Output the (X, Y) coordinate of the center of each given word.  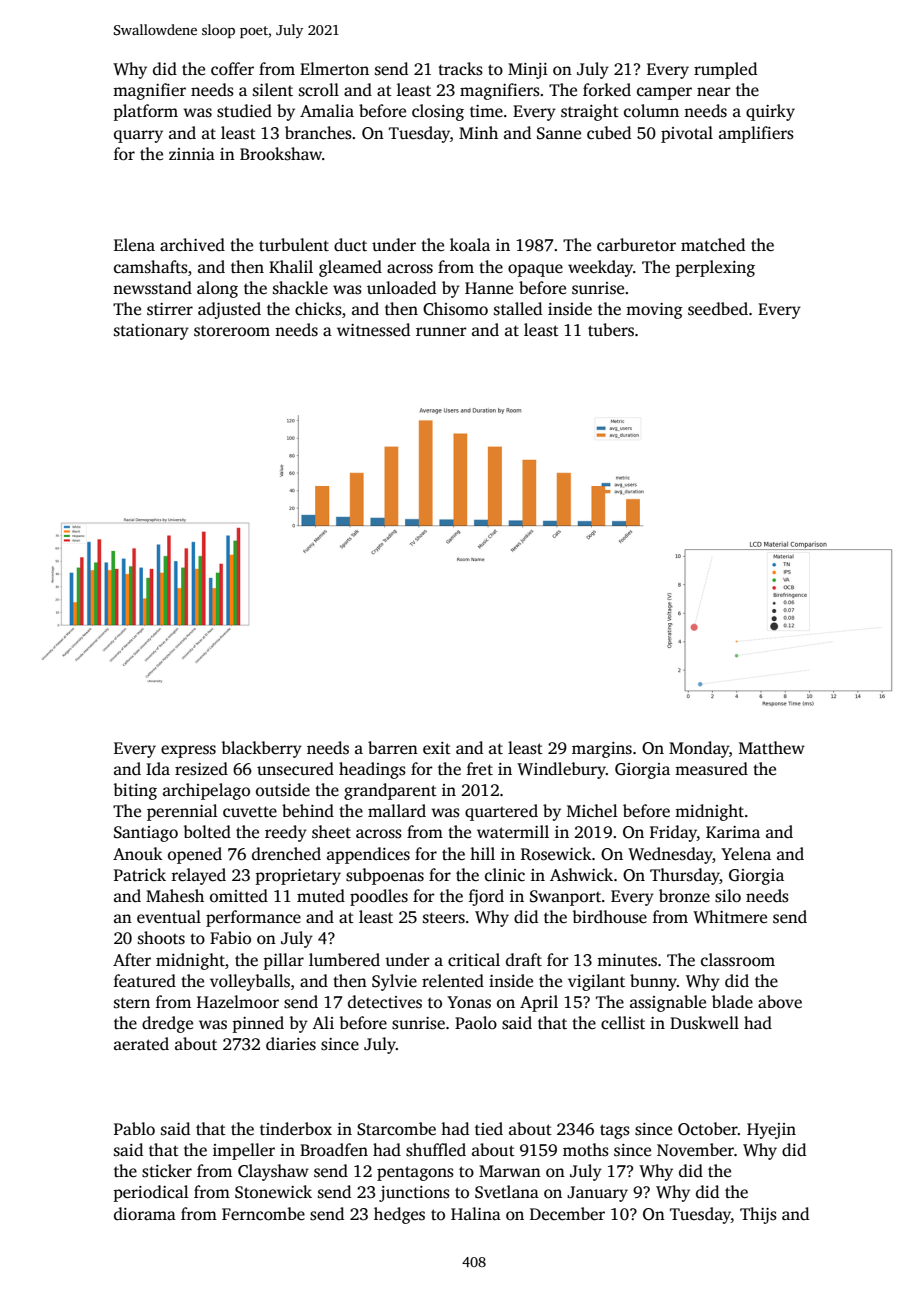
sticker (167, 1171)
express (188, 751)
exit (437, 748)
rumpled (725, 70)
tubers (611, 330)
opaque (535, 270)
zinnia (192, 154)
